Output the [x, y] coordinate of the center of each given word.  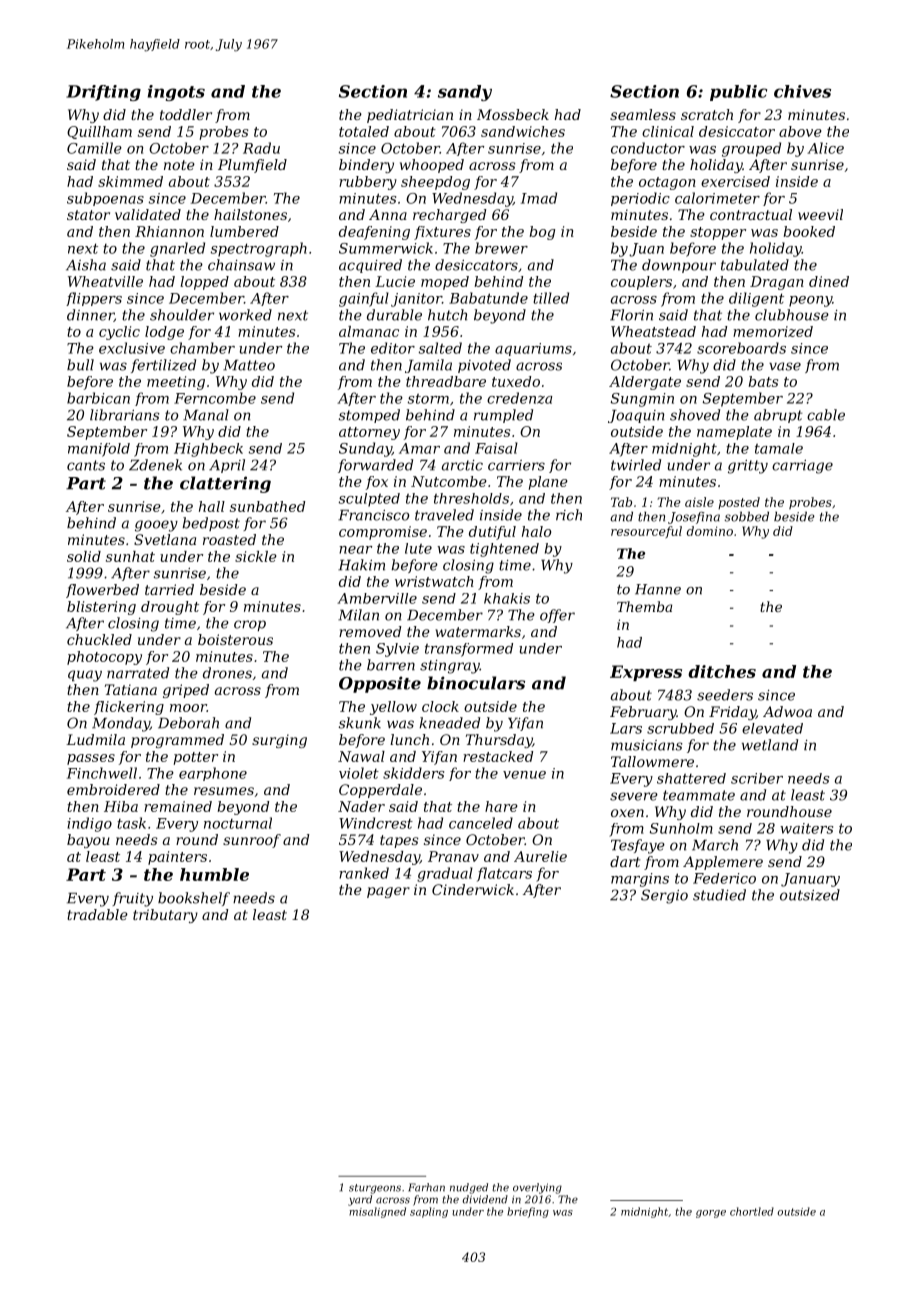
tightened [504, 550]
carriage [802, 467]
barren [391, 665]
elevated [772, 728]
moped [445, 283]
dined [829, 281]
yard [360, 1200]
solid [84, 556]
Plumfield [252, 166]
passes [91, 759]
